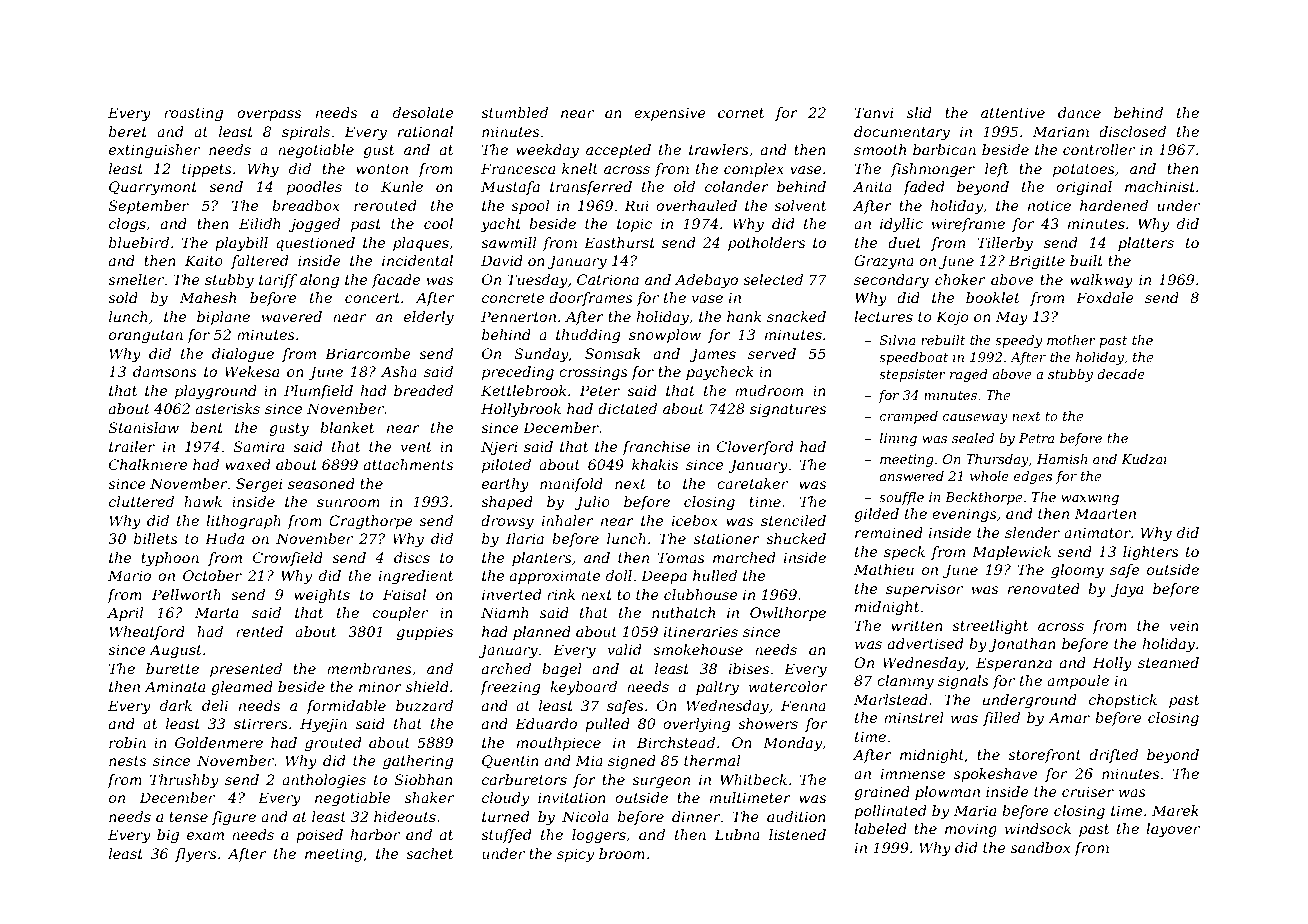 This document has height=924, width=1308. Describe the element at coordinates (719, 149) in the document. I see `trawlers` at that location.
